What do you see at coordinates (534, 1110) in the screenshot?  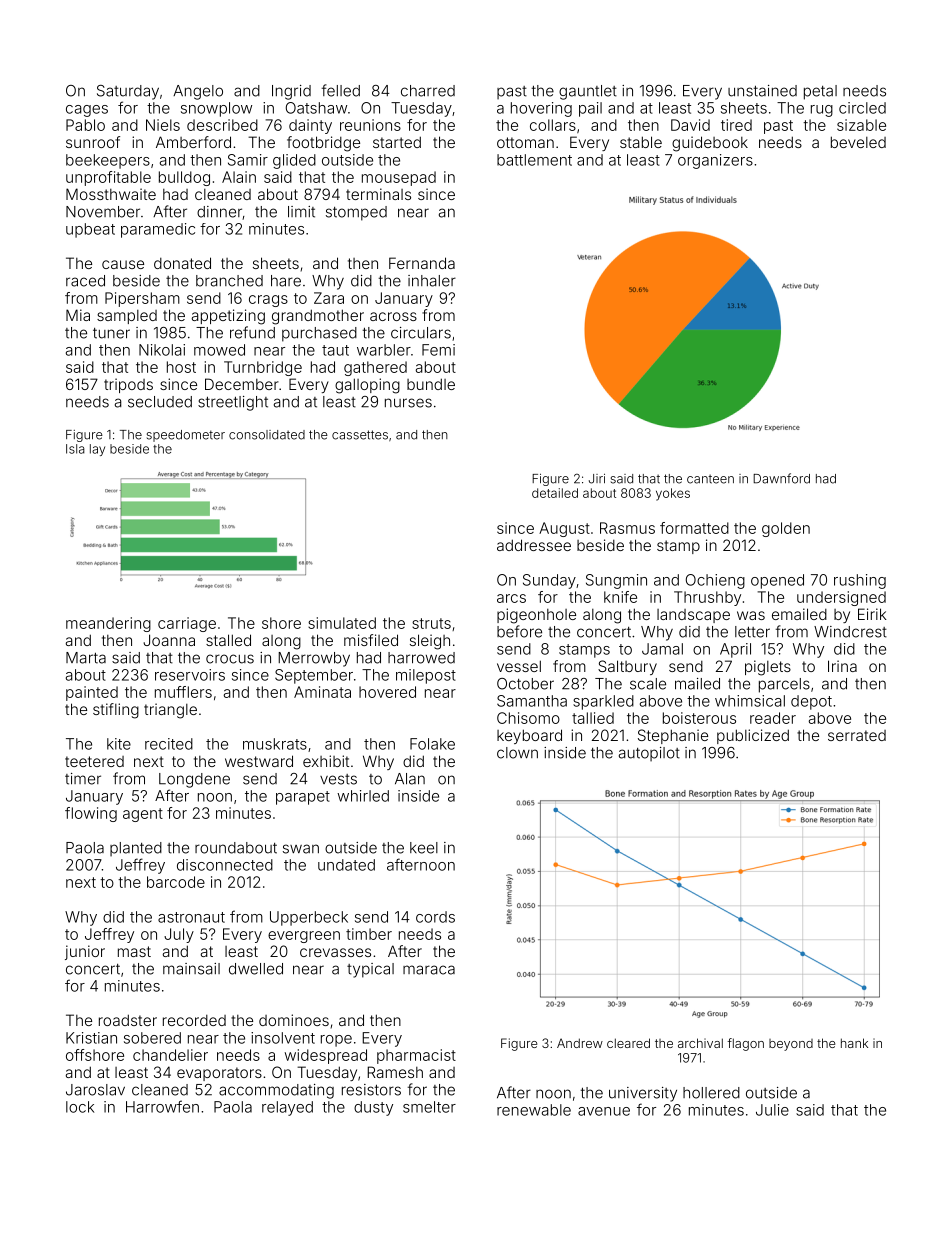 I see `renewable` at bounding box center [534, 1110].
